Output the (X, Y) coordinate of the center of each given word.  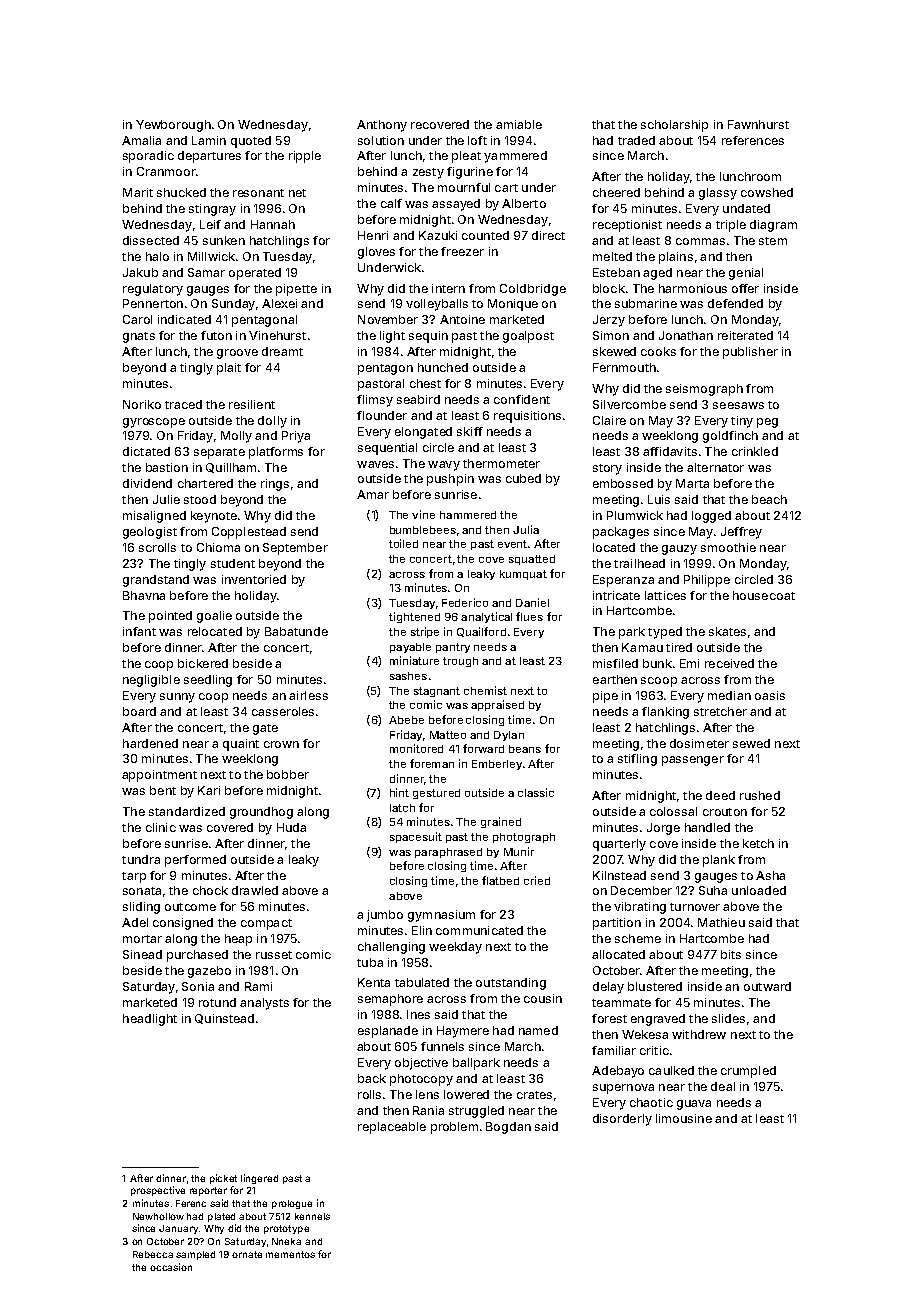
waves (375, 464)
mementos (290, 1254)
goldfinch (730, 437)
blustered (655, 986)
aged (657, 274)
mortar (142, 939)
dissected (151, 240)
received (729, 663)
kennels (312, 1216)
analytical (486, 617)
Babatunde (296, 631)
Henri (373, 235)
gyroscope (154, 423)
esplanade (388, 1032)
